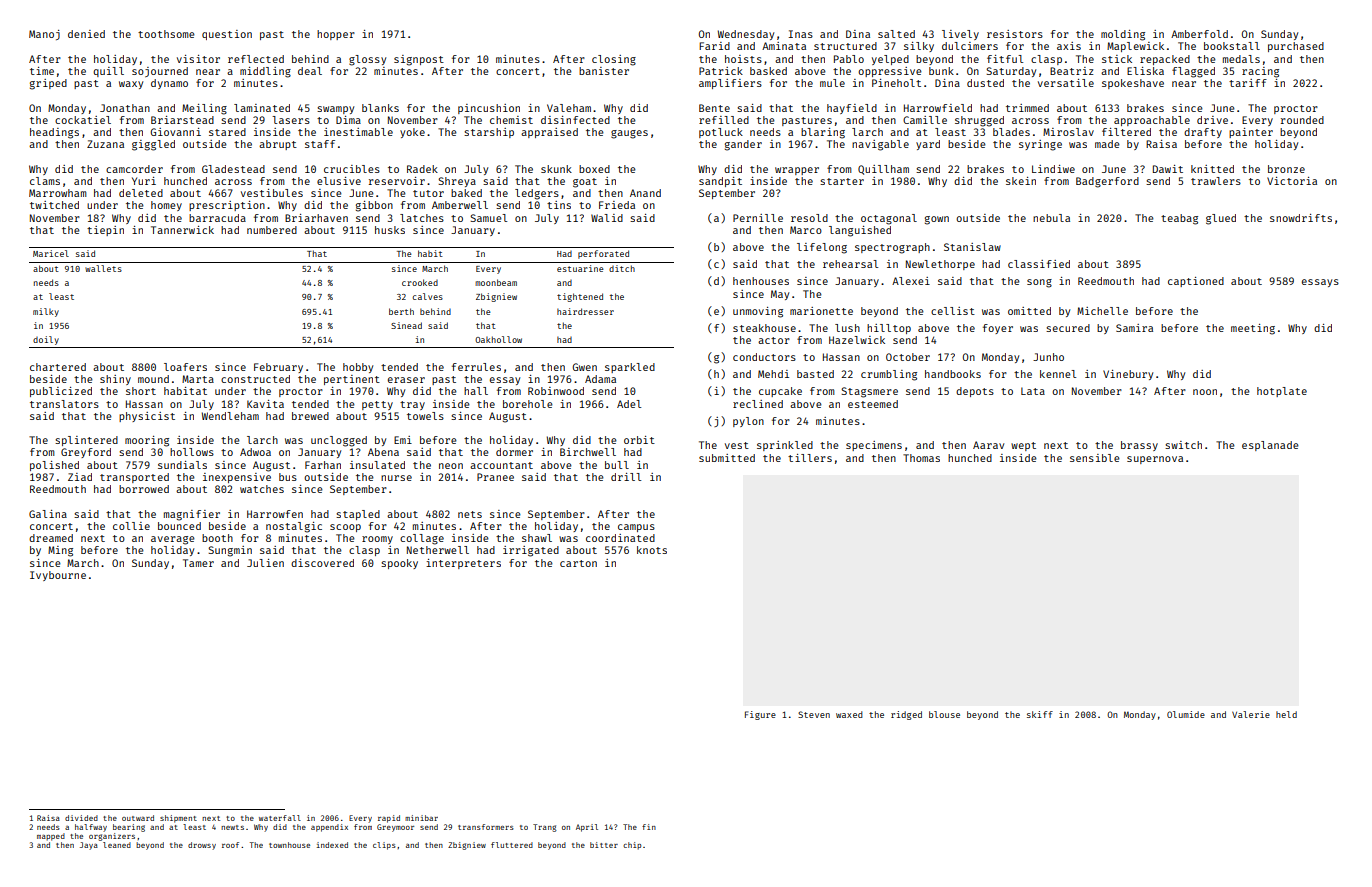 This image has width=1372, height=887. What do you see at coordinates (809, 218) in the image?
I see `resold` at bounding box center [809, 218].
